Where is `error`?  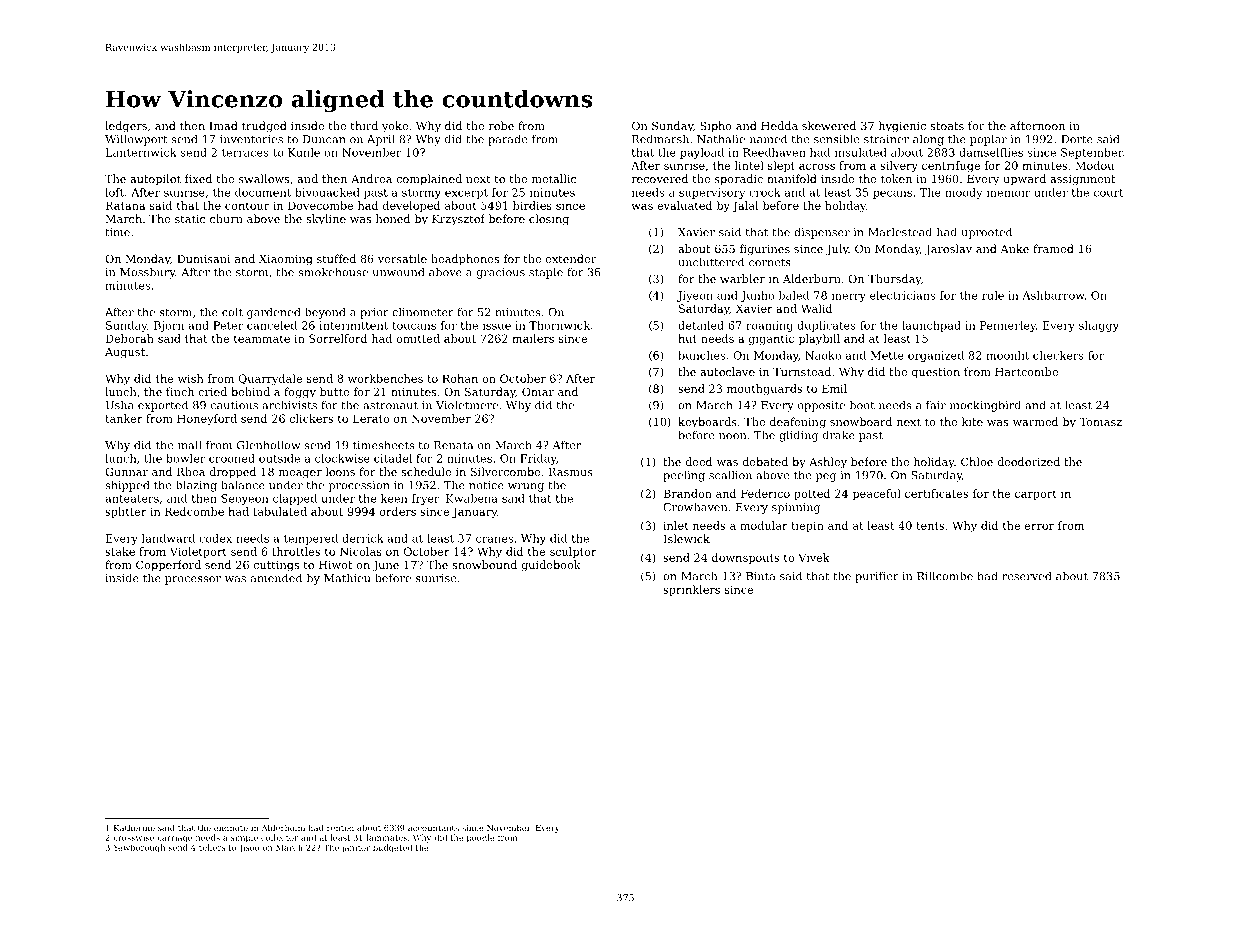 error is located at coordinates (1039, 527).
